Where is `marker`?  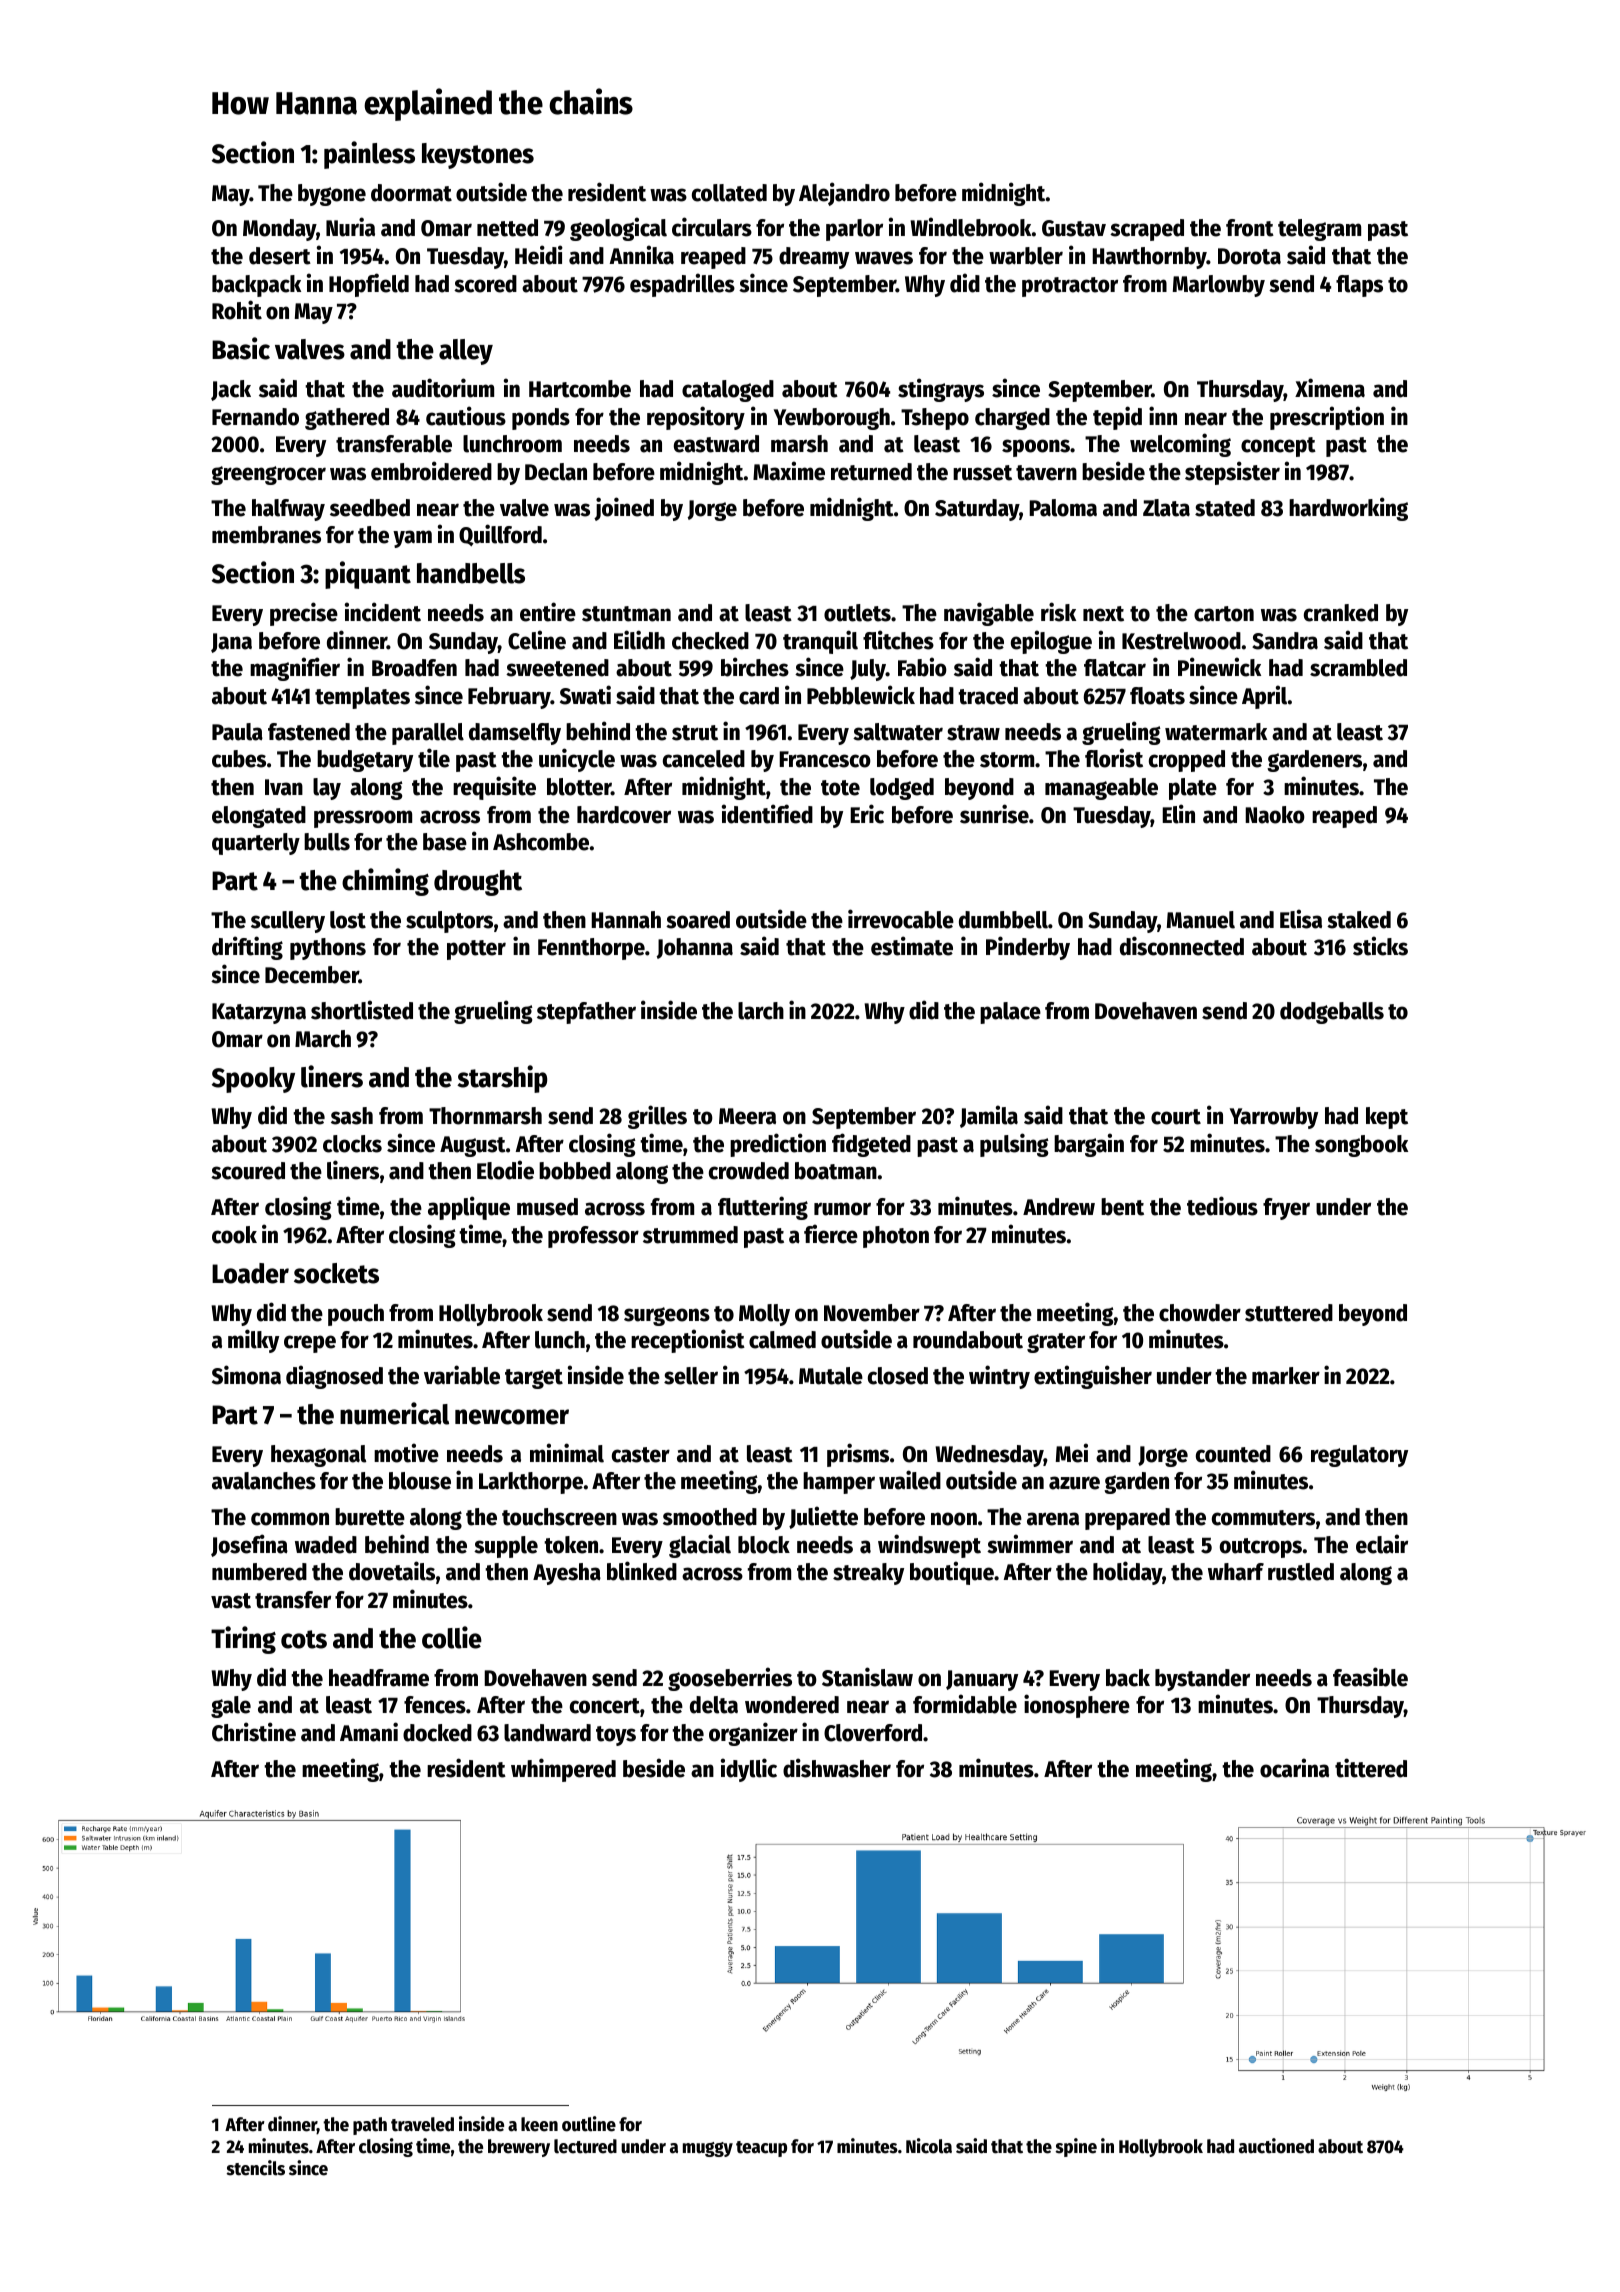 marker is located at coordinates (1286, 1376).
